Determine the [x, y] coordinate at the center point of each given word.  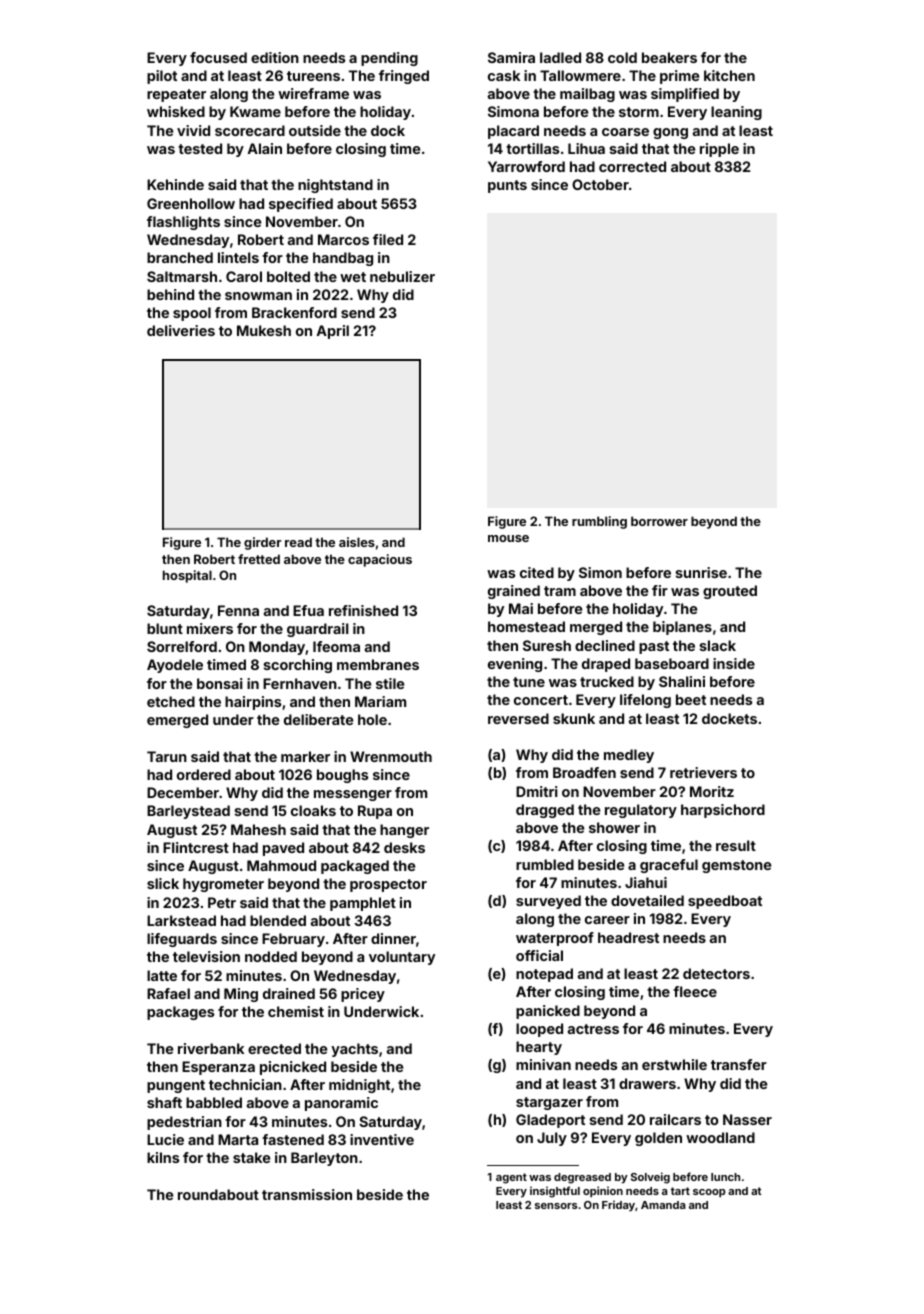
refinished [363, 610]
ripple [719, 150]
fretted [259, 559]
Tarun [167, 756]
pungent [176, 1086]
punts [507, 186]
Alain [265, 148]
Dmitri [537, 791]
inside [734, 663]
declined [605, 645]
